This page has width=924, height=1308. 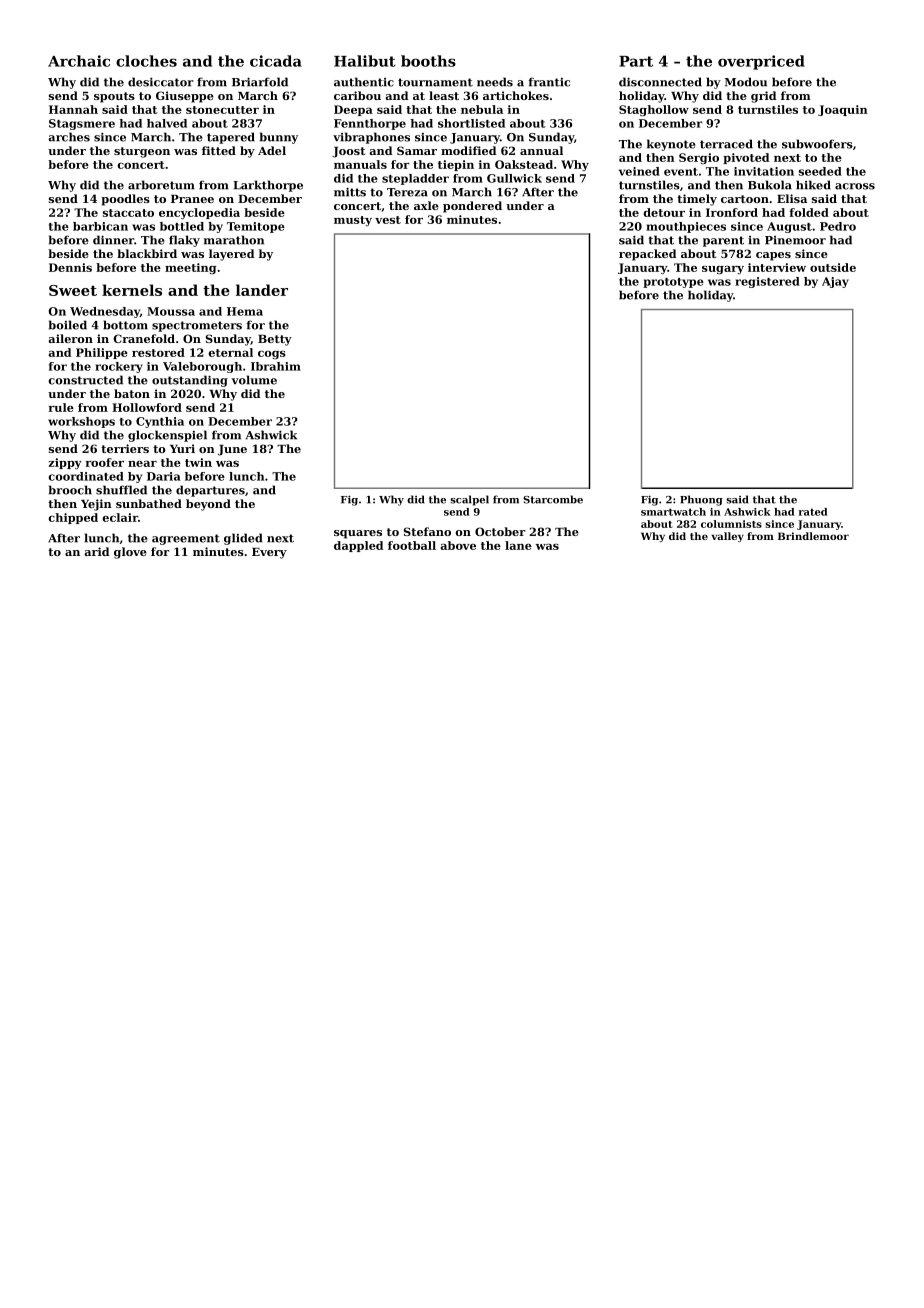 What do you see at coordinates (761, 62) in the page?
I see `overpriced` at bounding box center [761, 62].
